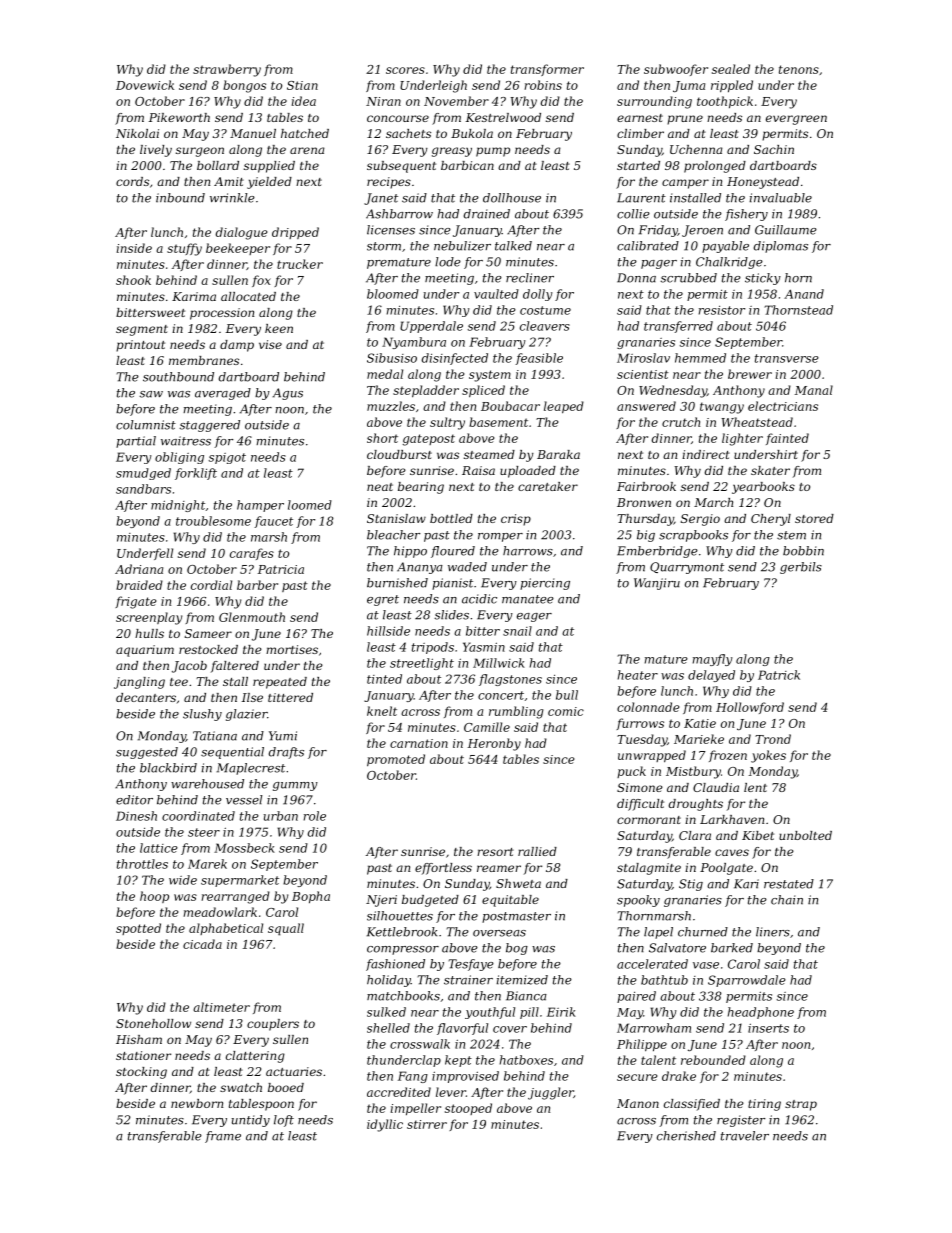 The height and width of the screenshot is (1233, 952). I want to click on youthful, so click(490, 1013).
